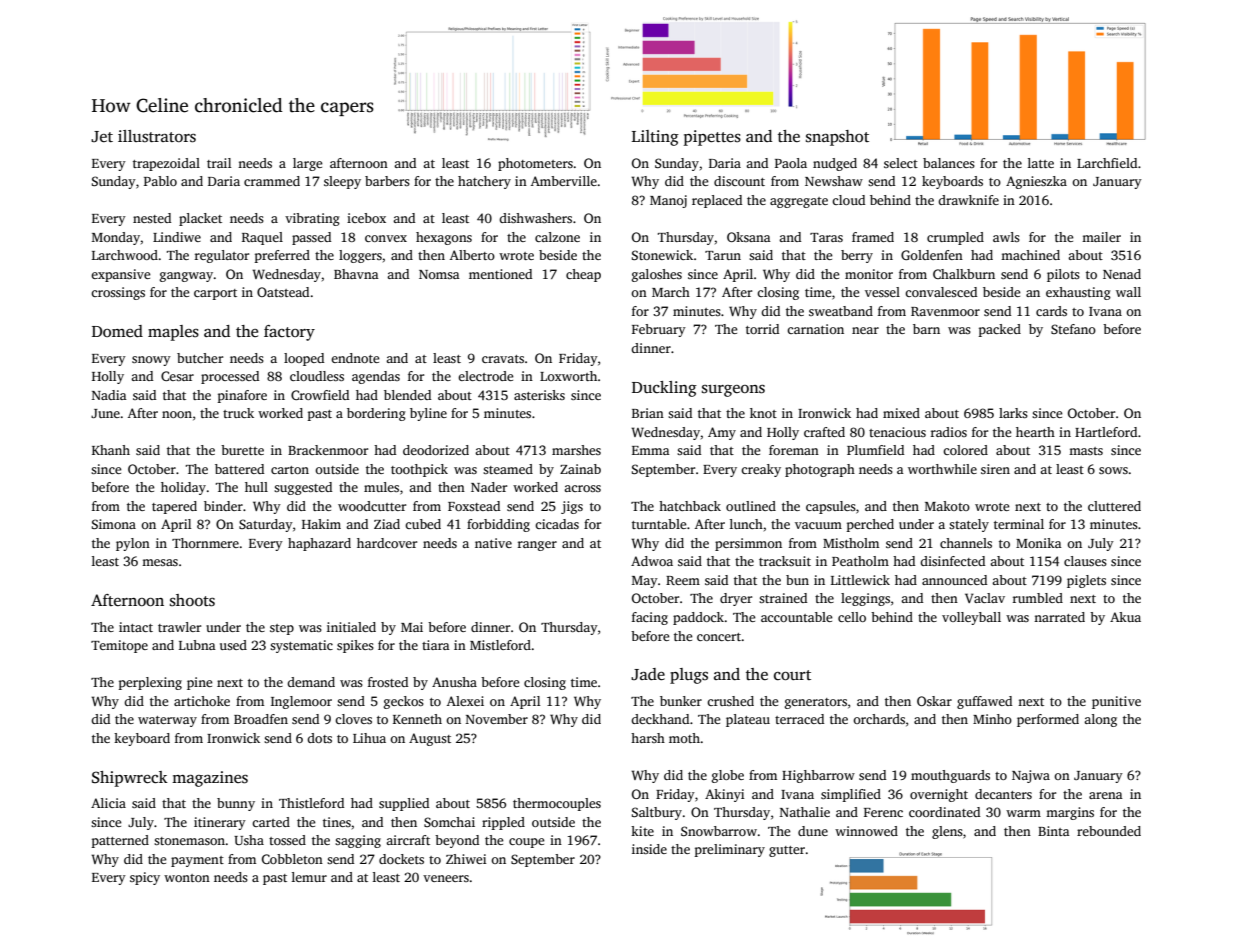 Image resolution: width=1233 pixels, height=952 pixels. I want to click on balances, so click(949, 163).
